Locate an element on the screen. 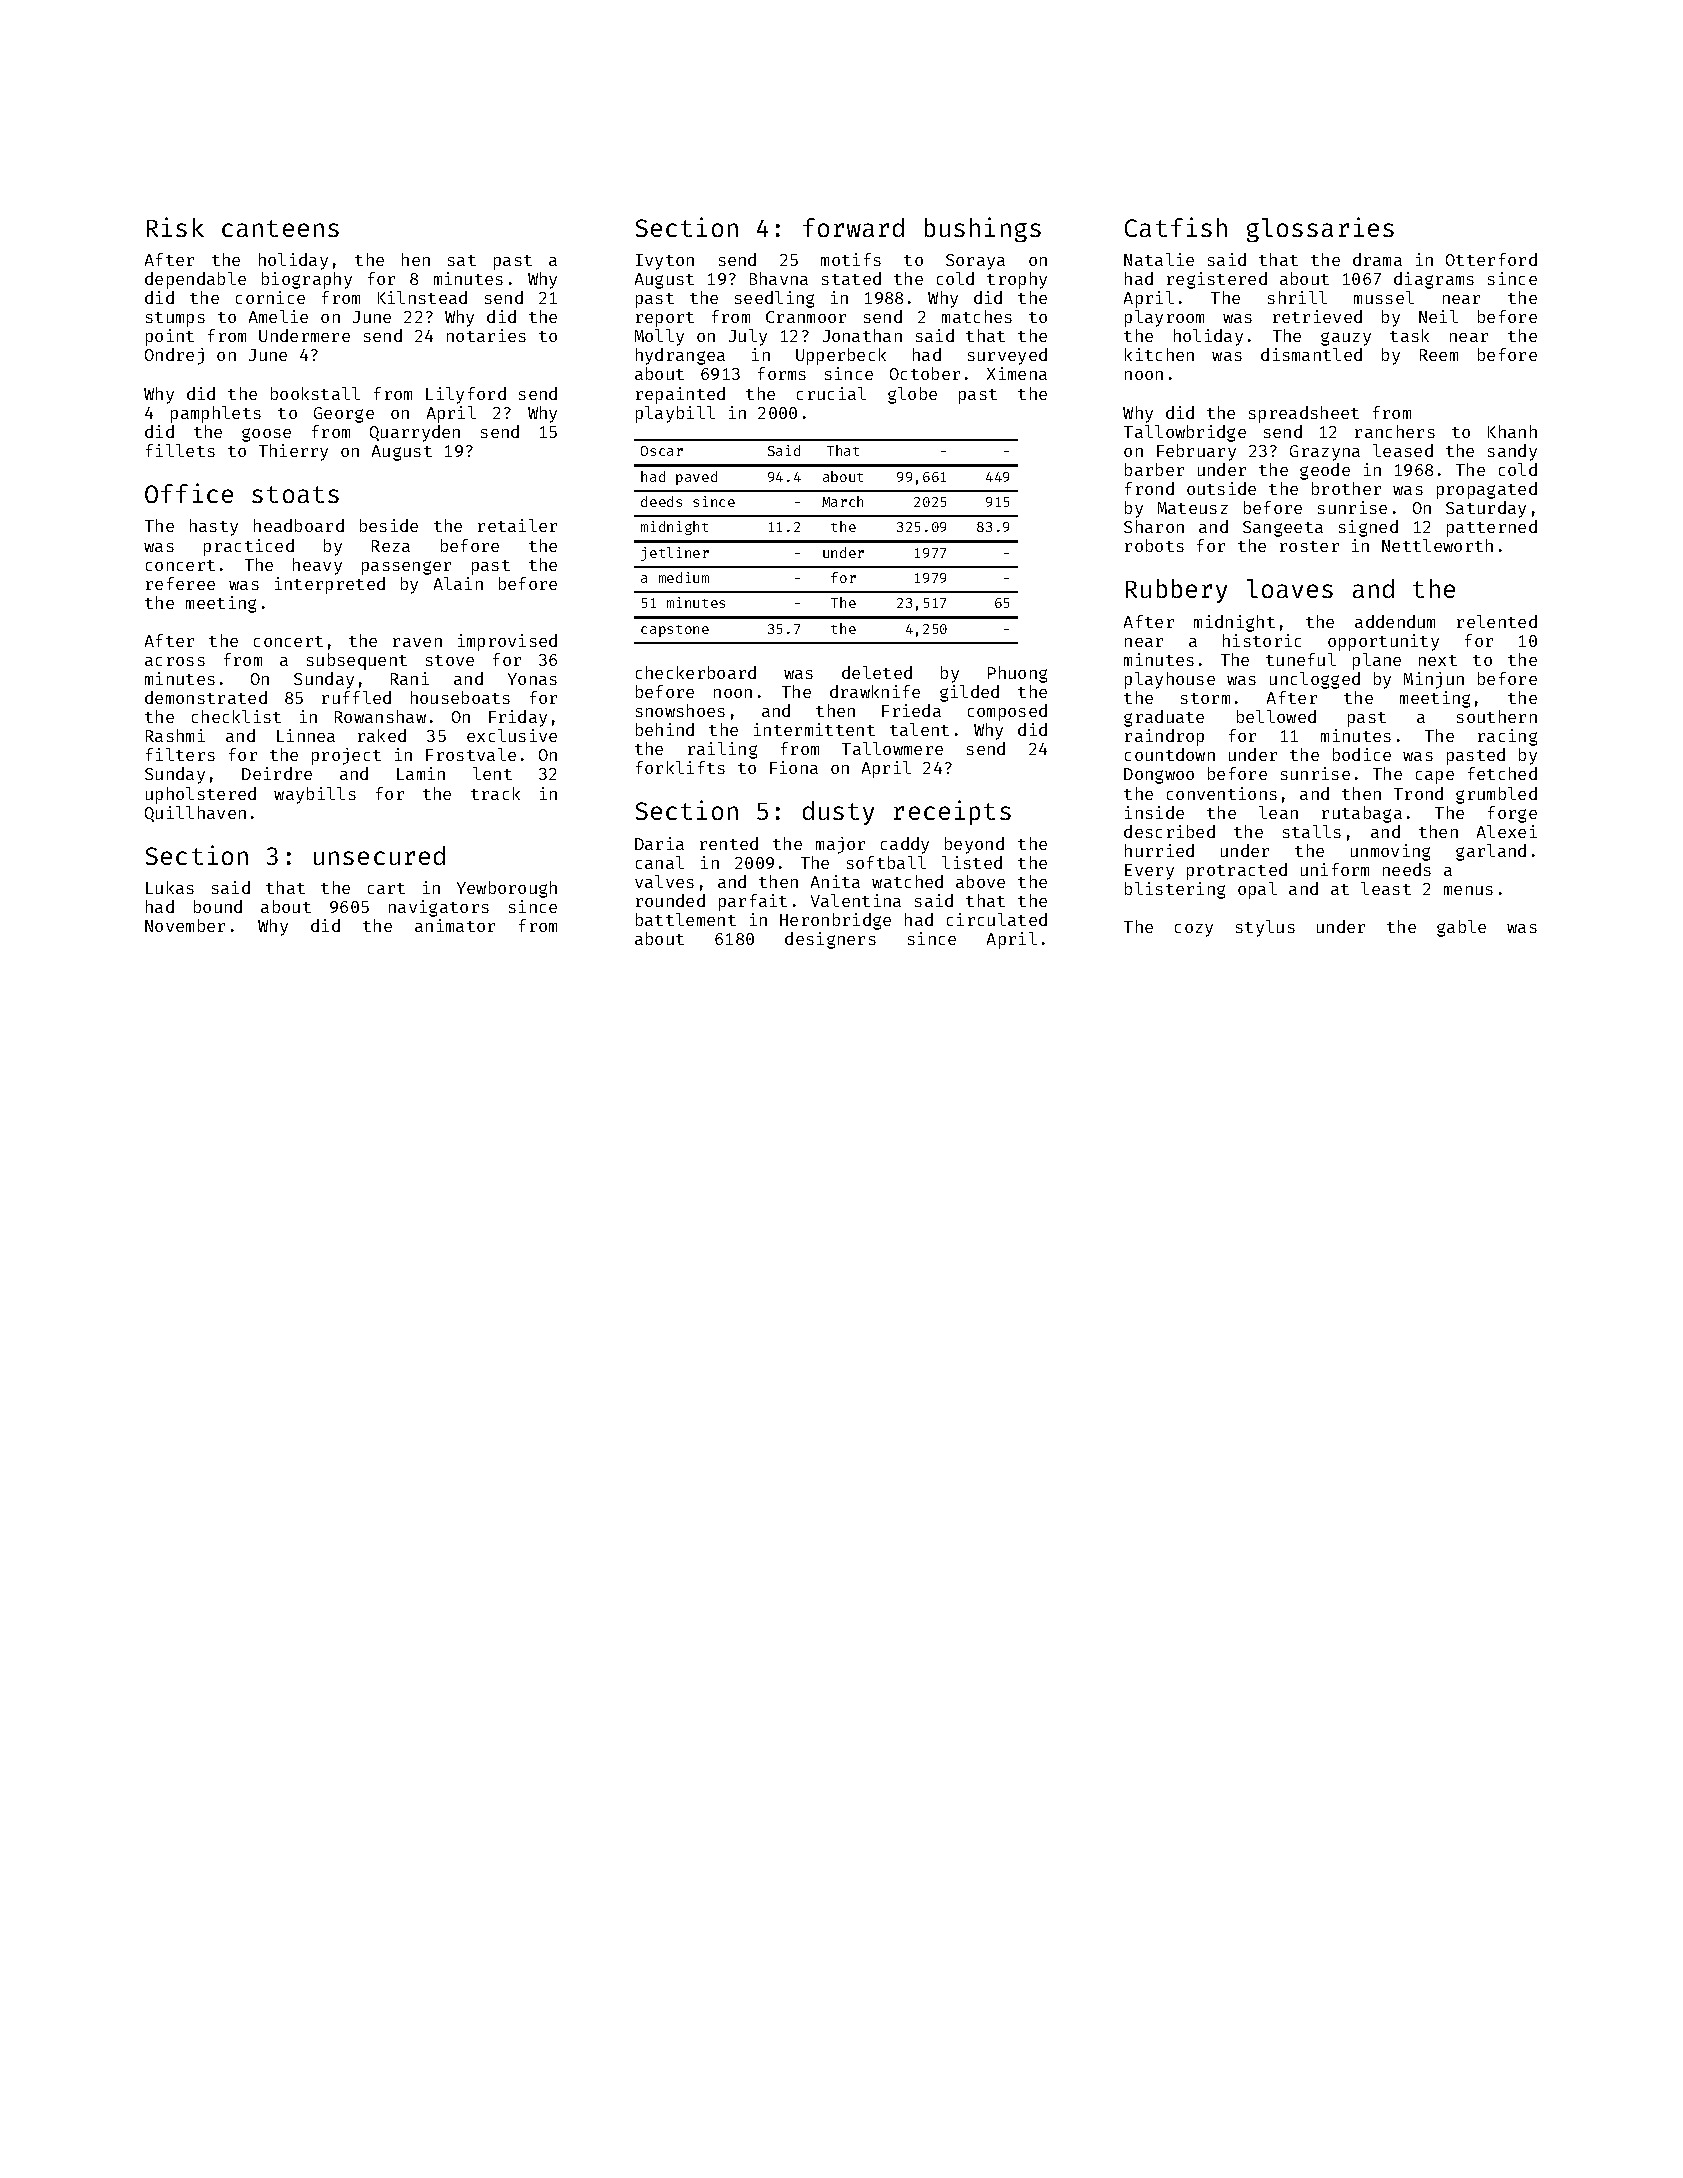  Ondrej is located at coordinates (174, 356).
